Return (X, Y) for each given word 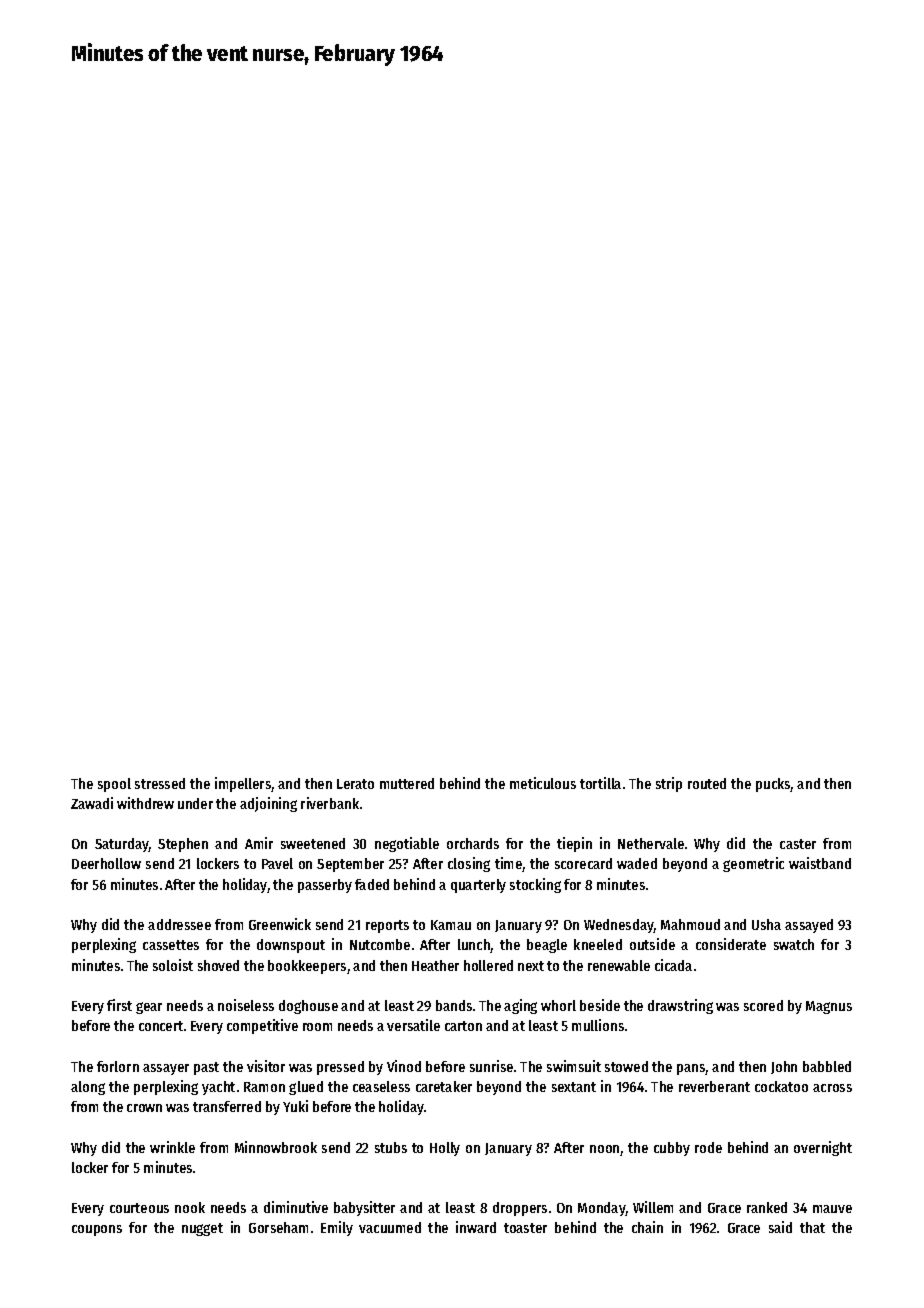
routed (707, 783)
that (812, 1227)
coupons (97, 1230)
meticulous (543, 783)
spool (114, 785)
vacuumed (390, 1227)
